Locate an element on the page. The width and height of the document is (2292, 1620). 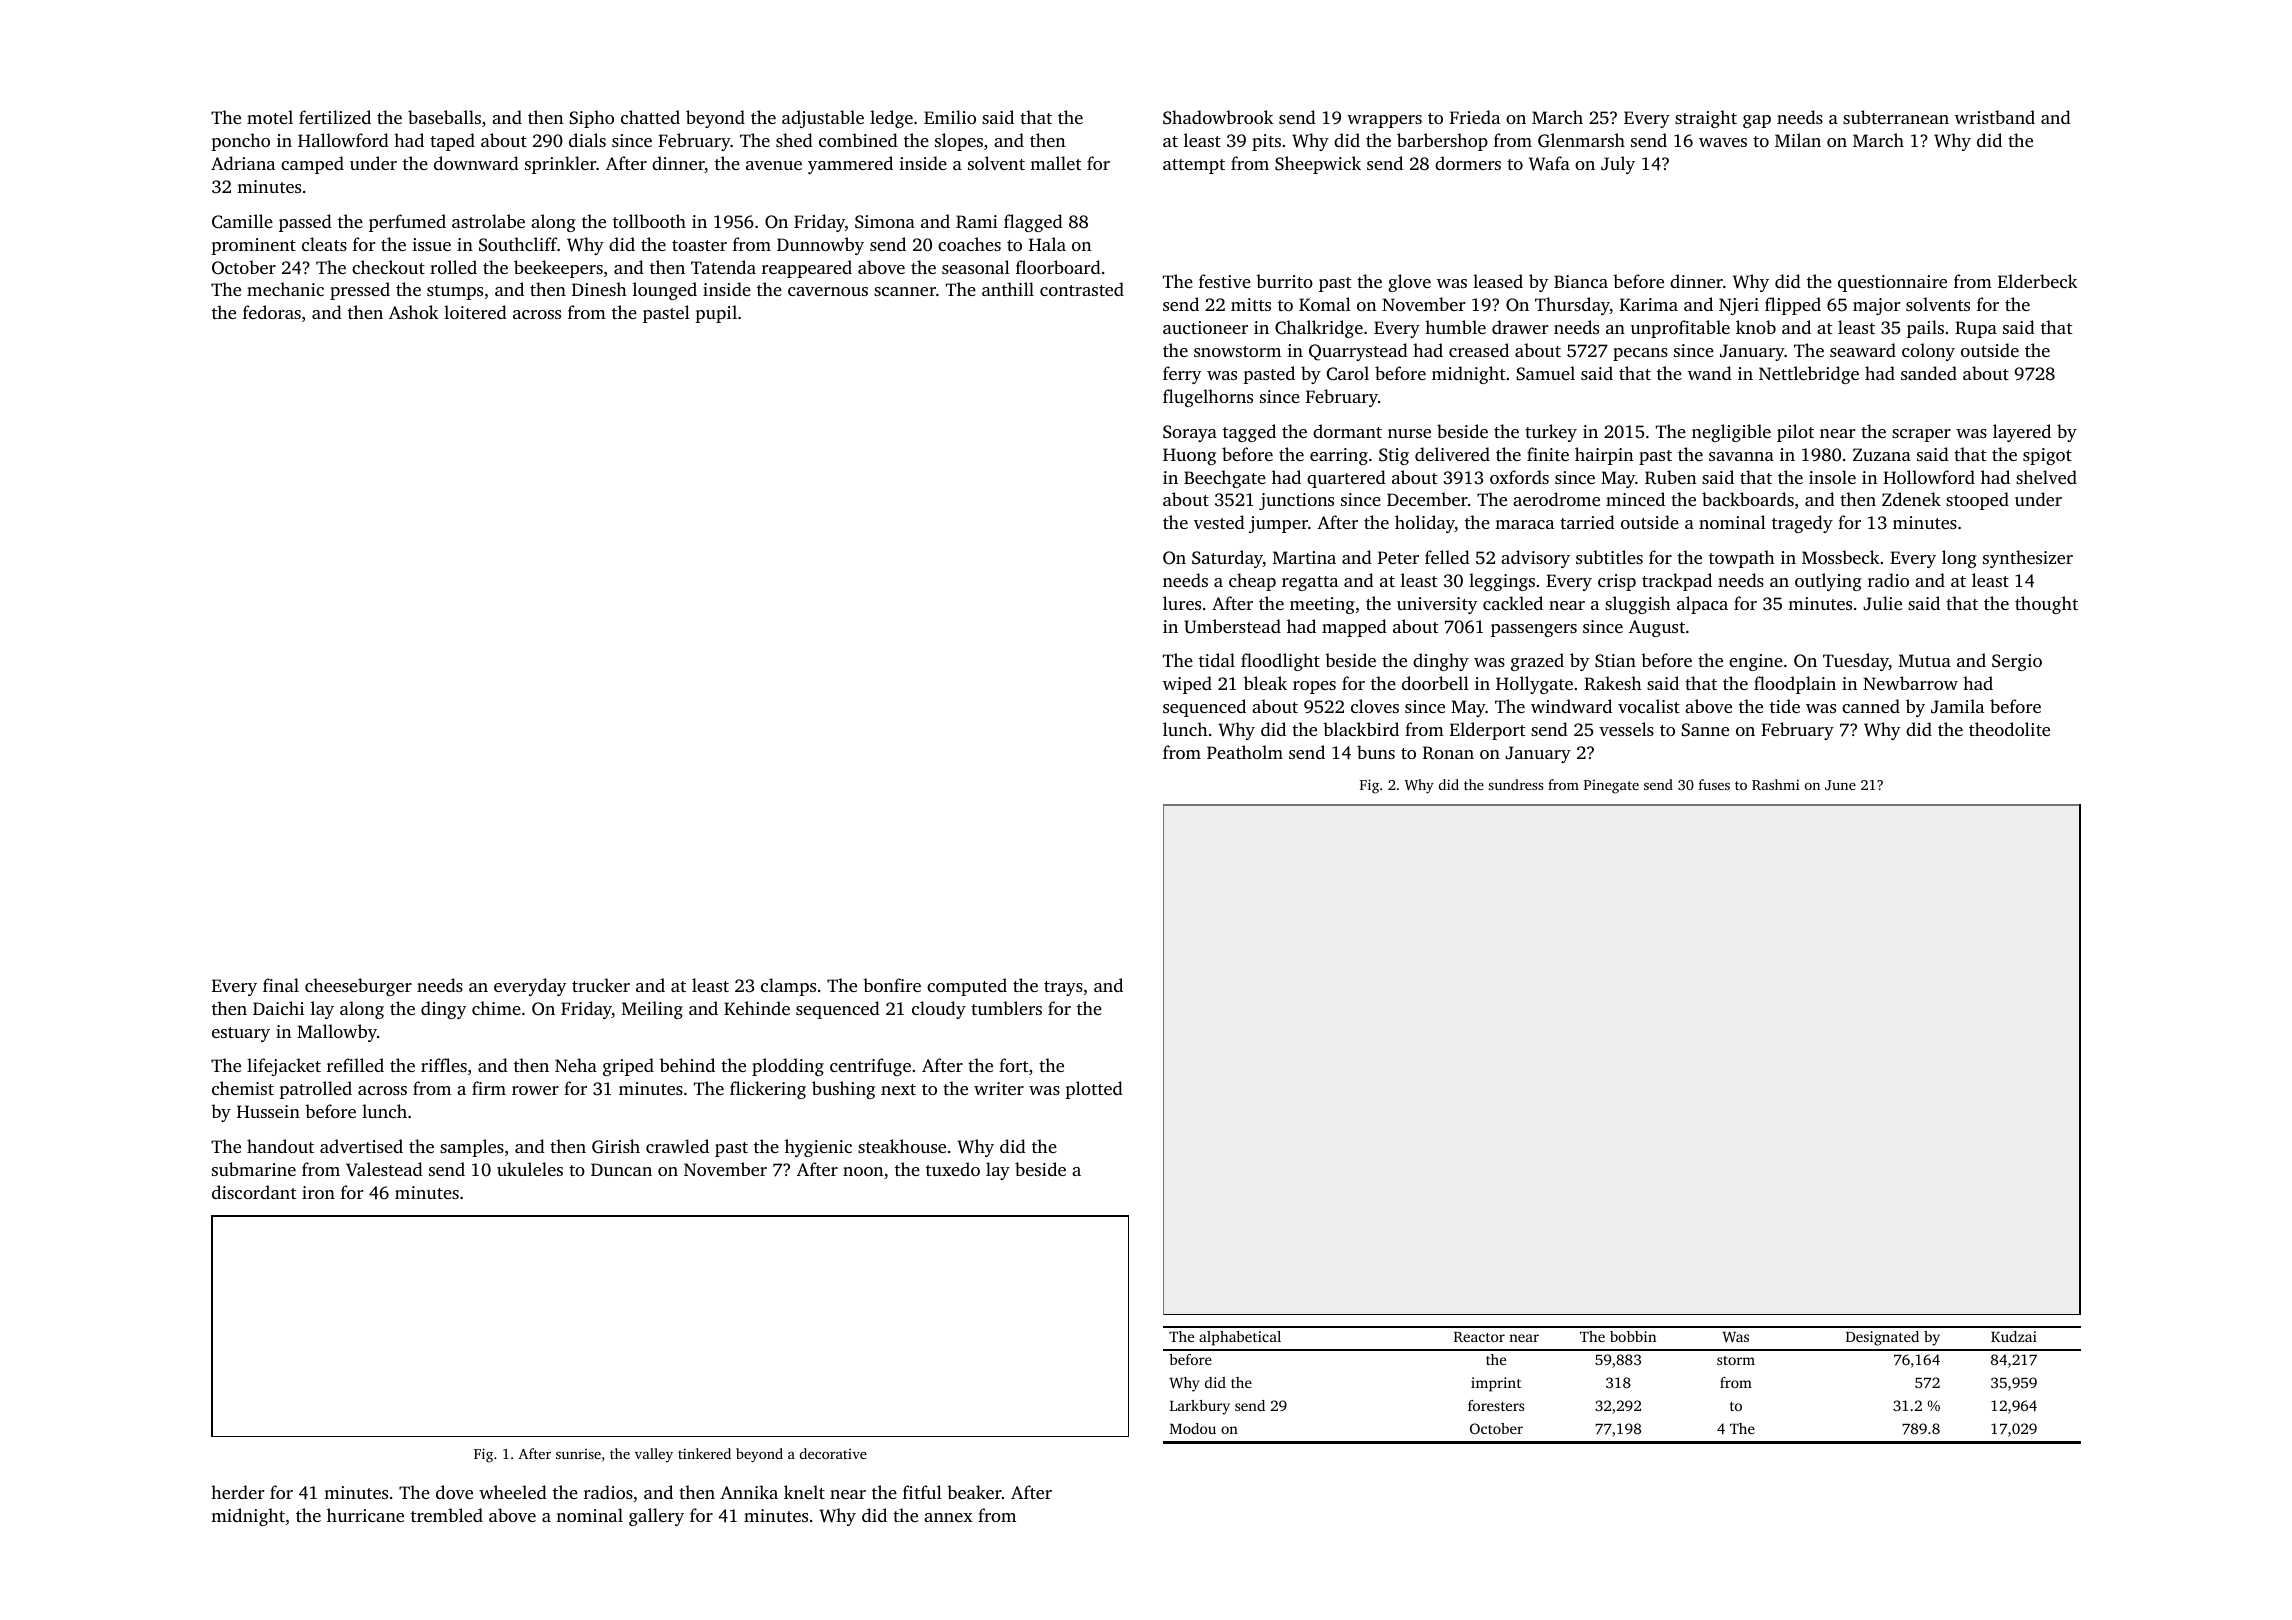
lures is located at coordinates (1182, 603).
